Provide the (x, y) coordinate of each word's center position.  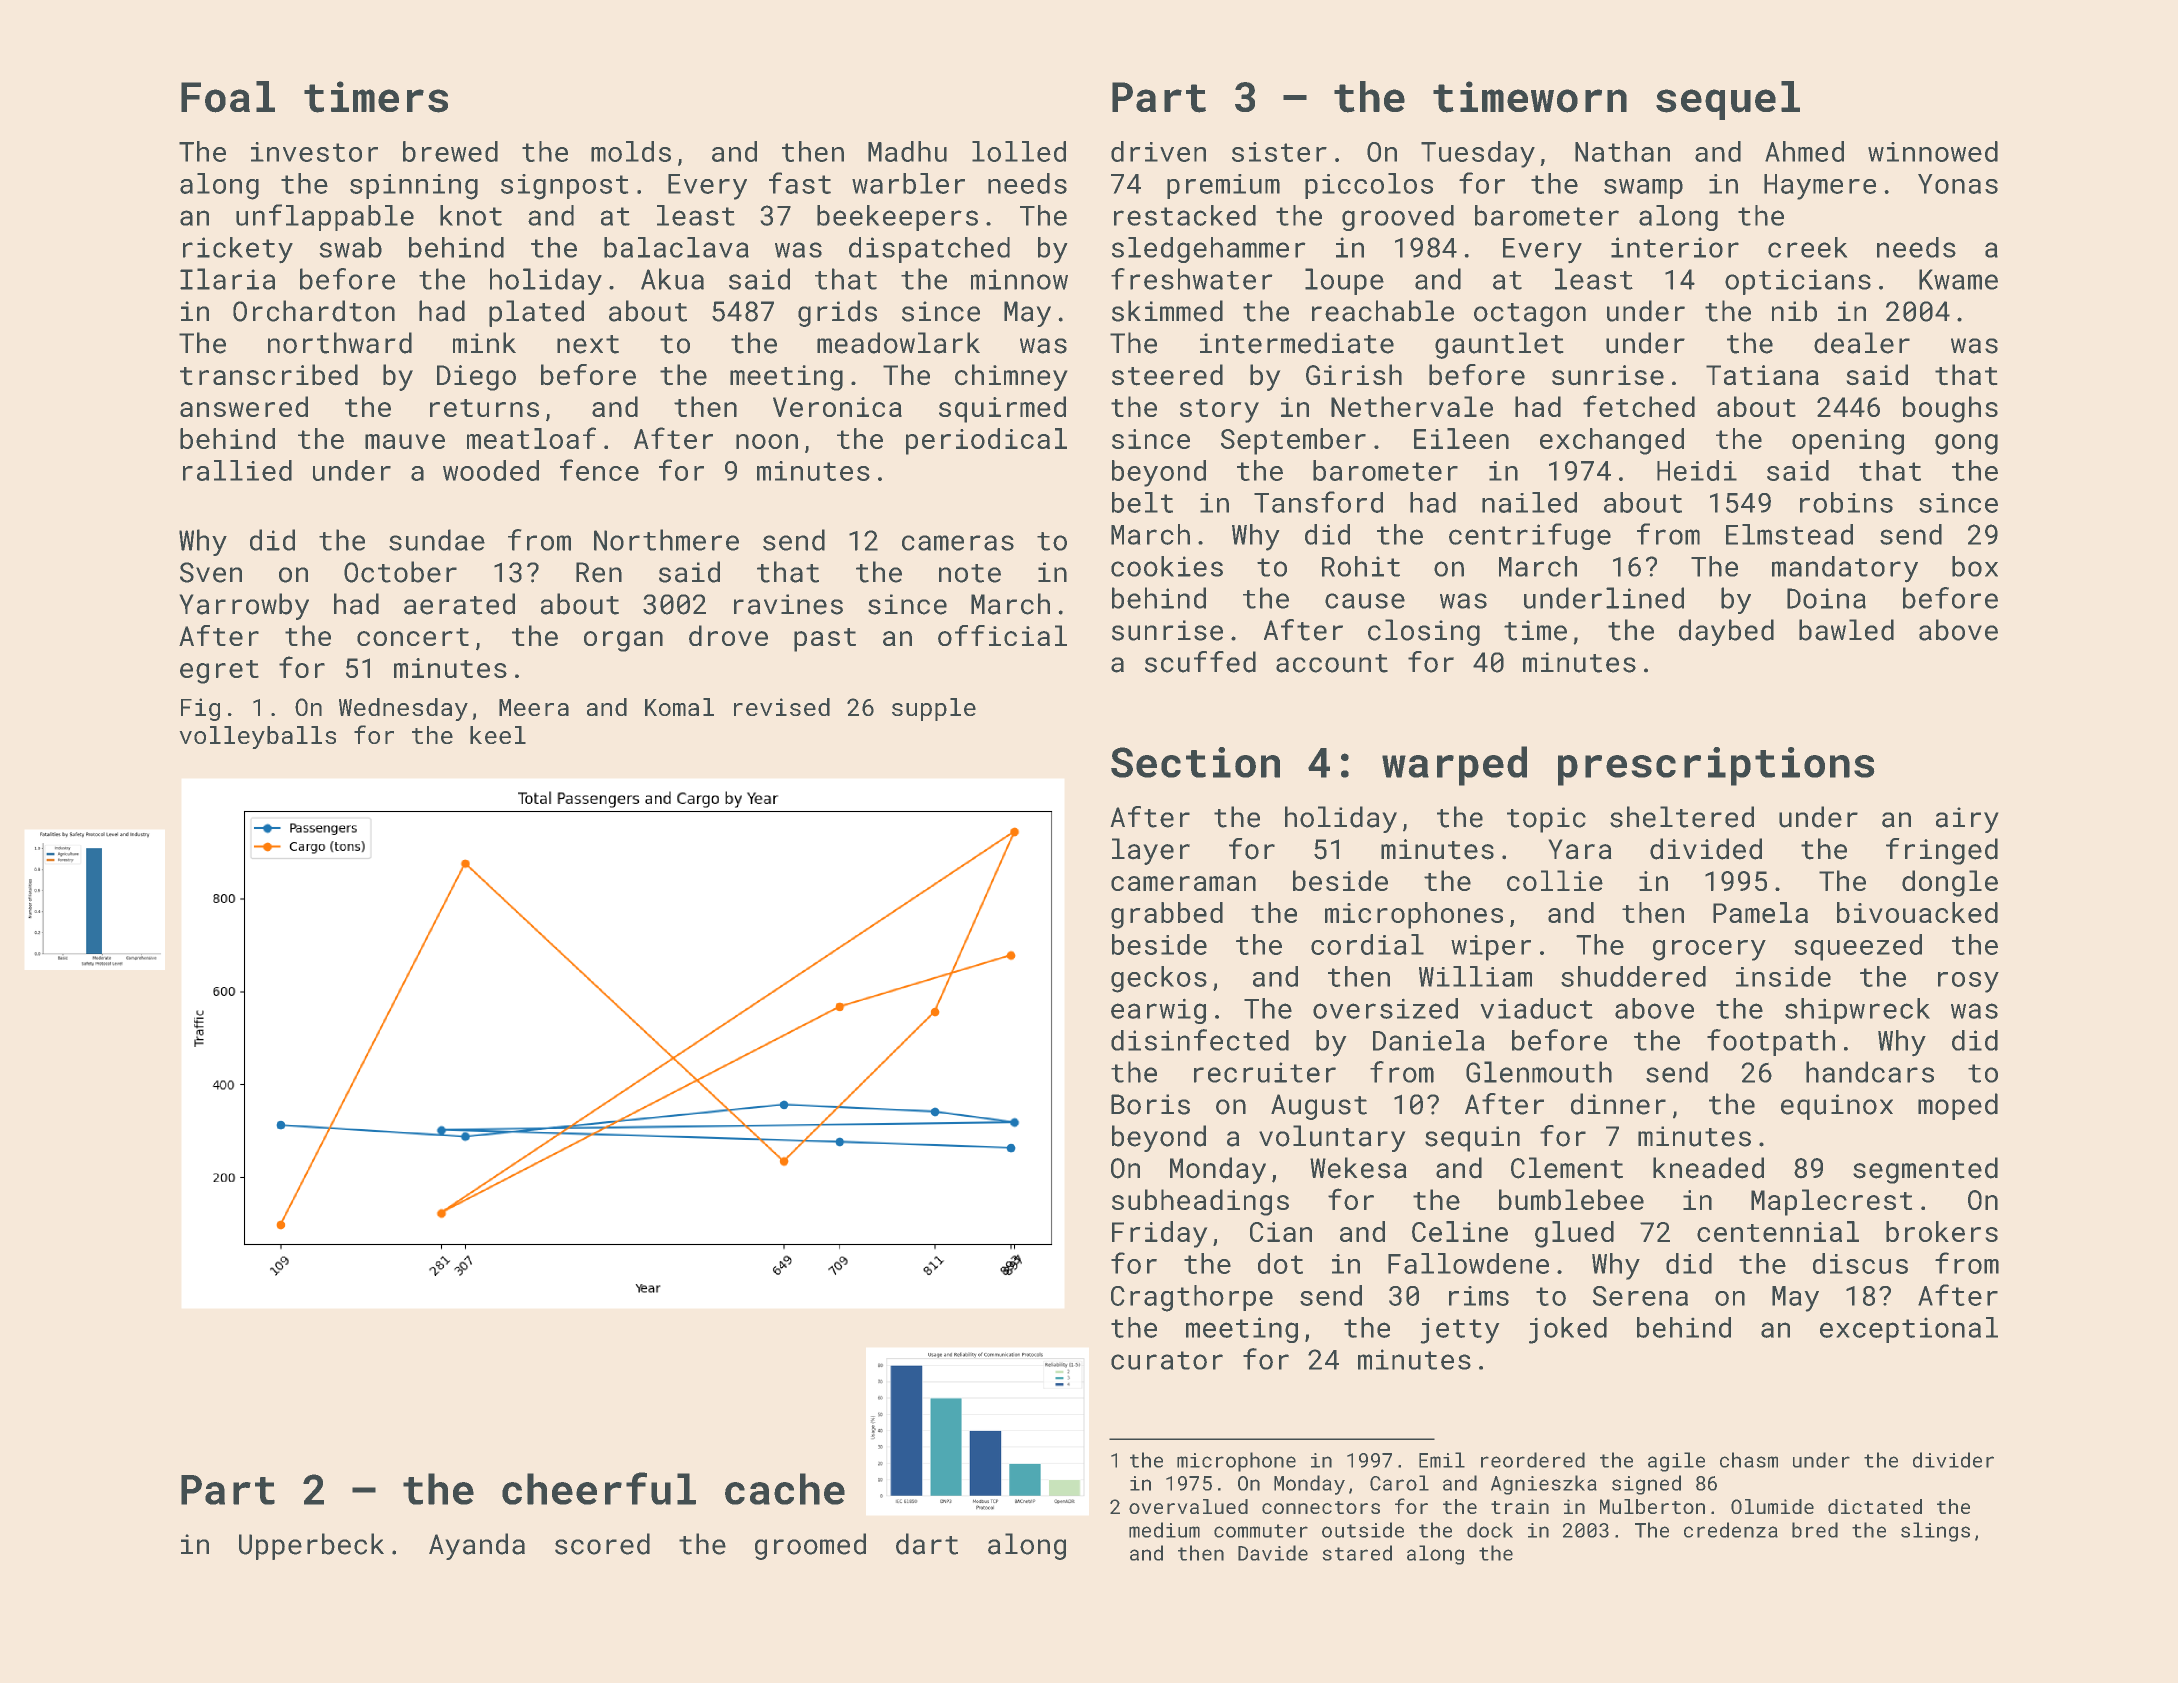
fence (599, 470)
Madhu (907, 151)
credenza (1731, 1530)
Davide (1273, 1553)
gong (1966, 444)
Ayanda (477, 1546)
